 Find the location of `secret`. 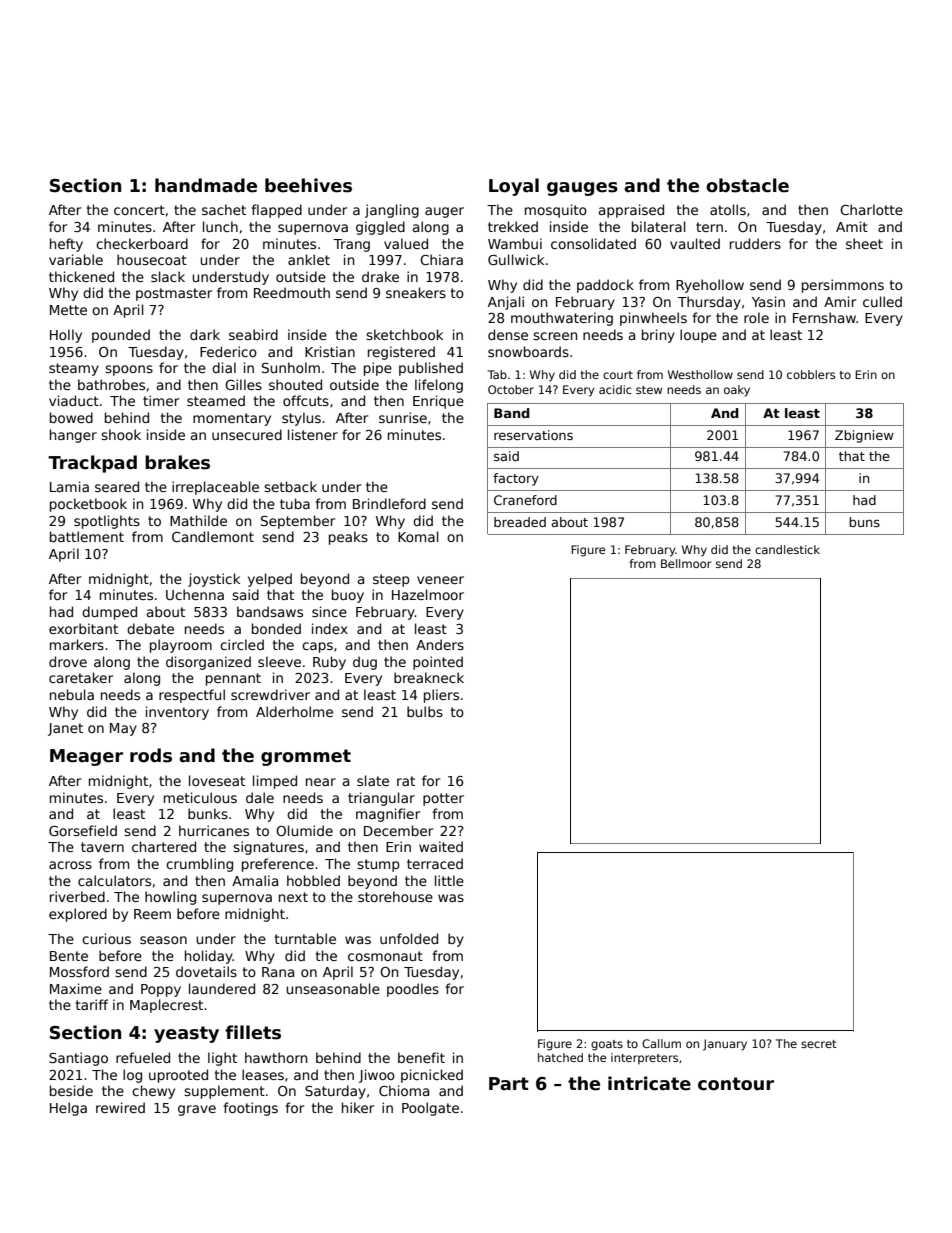

secret is located at coordinates (819, 1044).
